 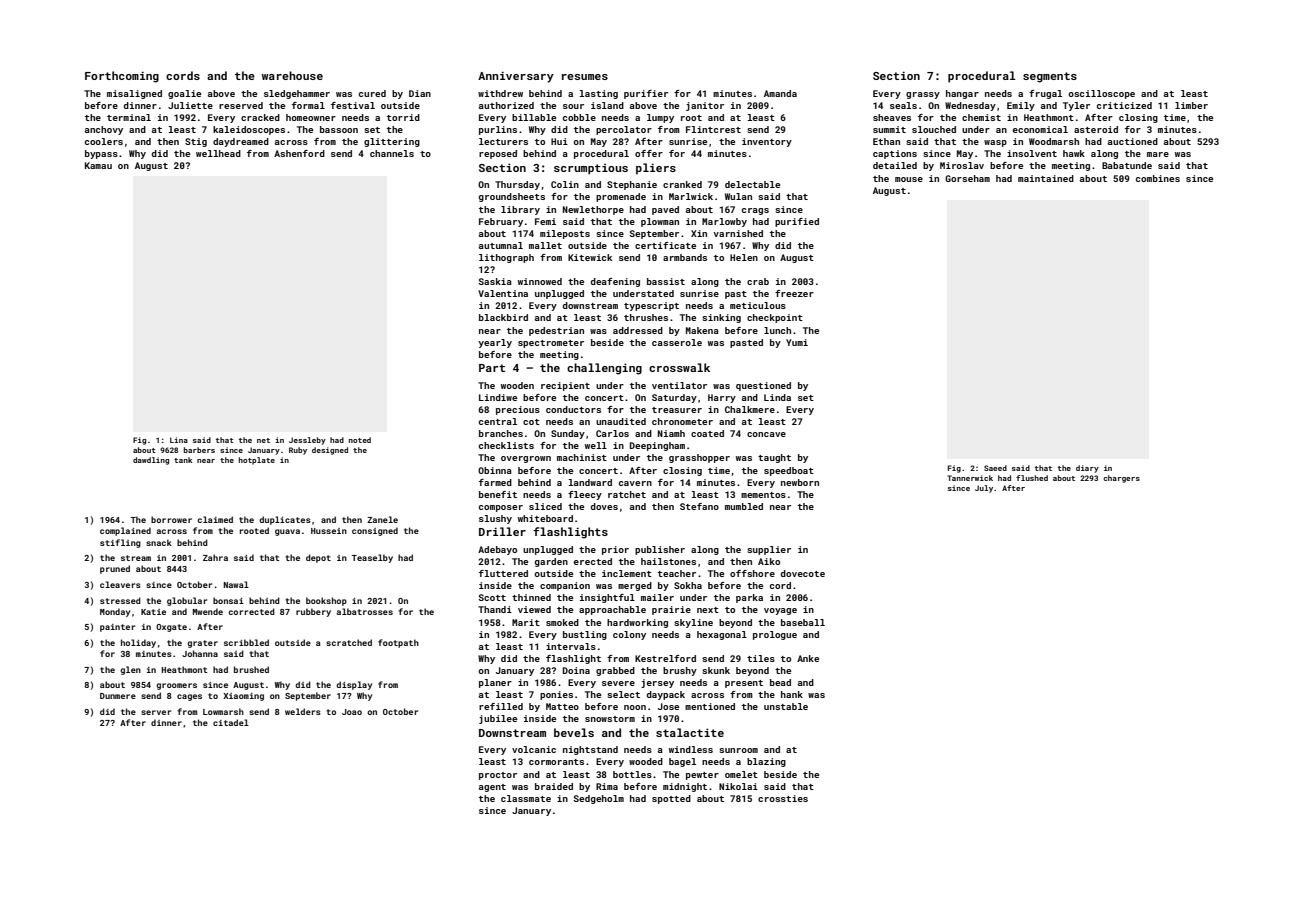 I want to click on bypass, so click(x=101, y=154).
